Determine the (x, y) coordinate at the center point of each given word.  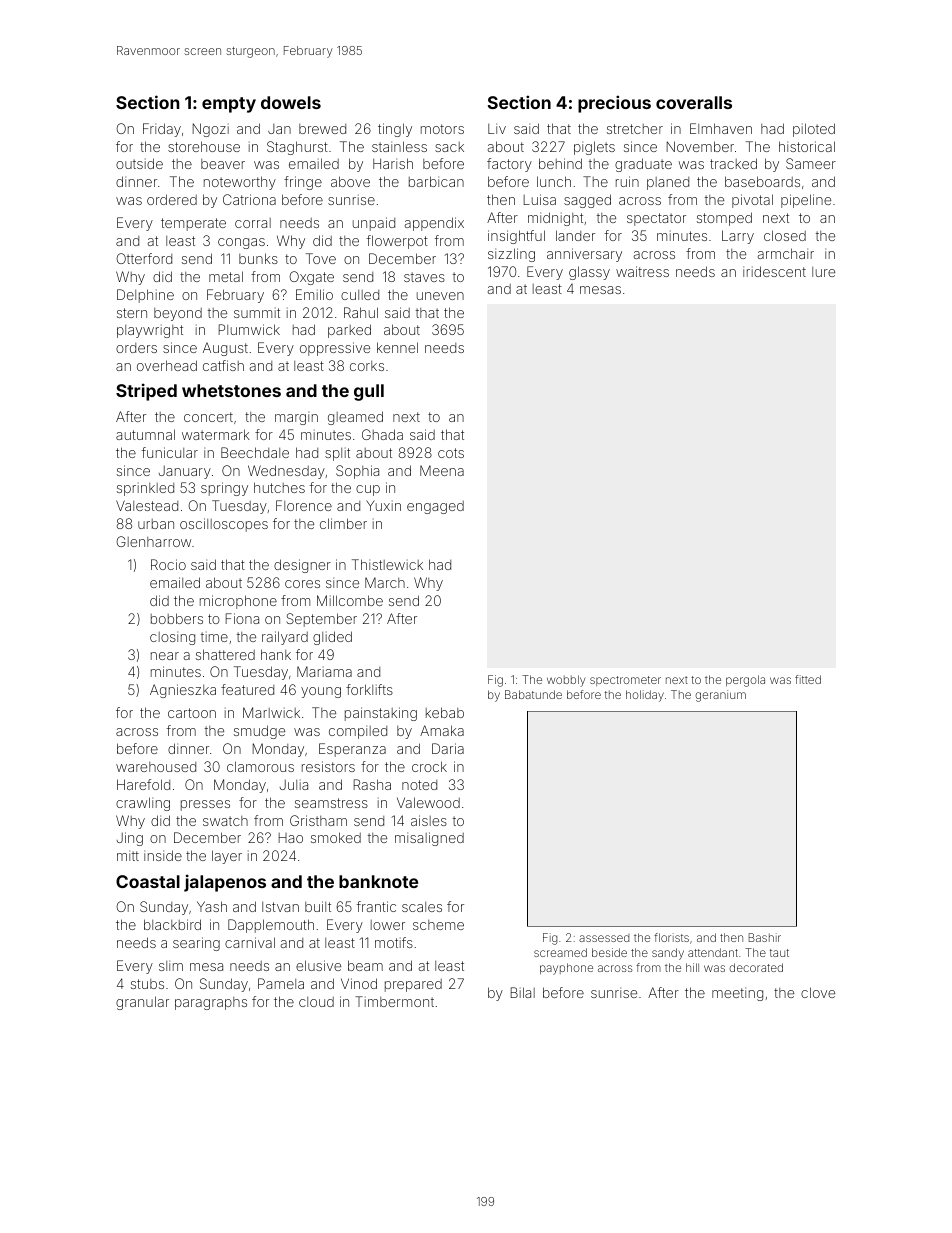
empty (229, 105)
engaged (435, 507)
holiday (645, 696)
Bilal (523, 992)
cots (451, 453)
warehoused (156, 767)
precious (614, 104)
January (185, 472)
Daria (448, 748)
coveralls (694, 102)
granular (142, 1003)
